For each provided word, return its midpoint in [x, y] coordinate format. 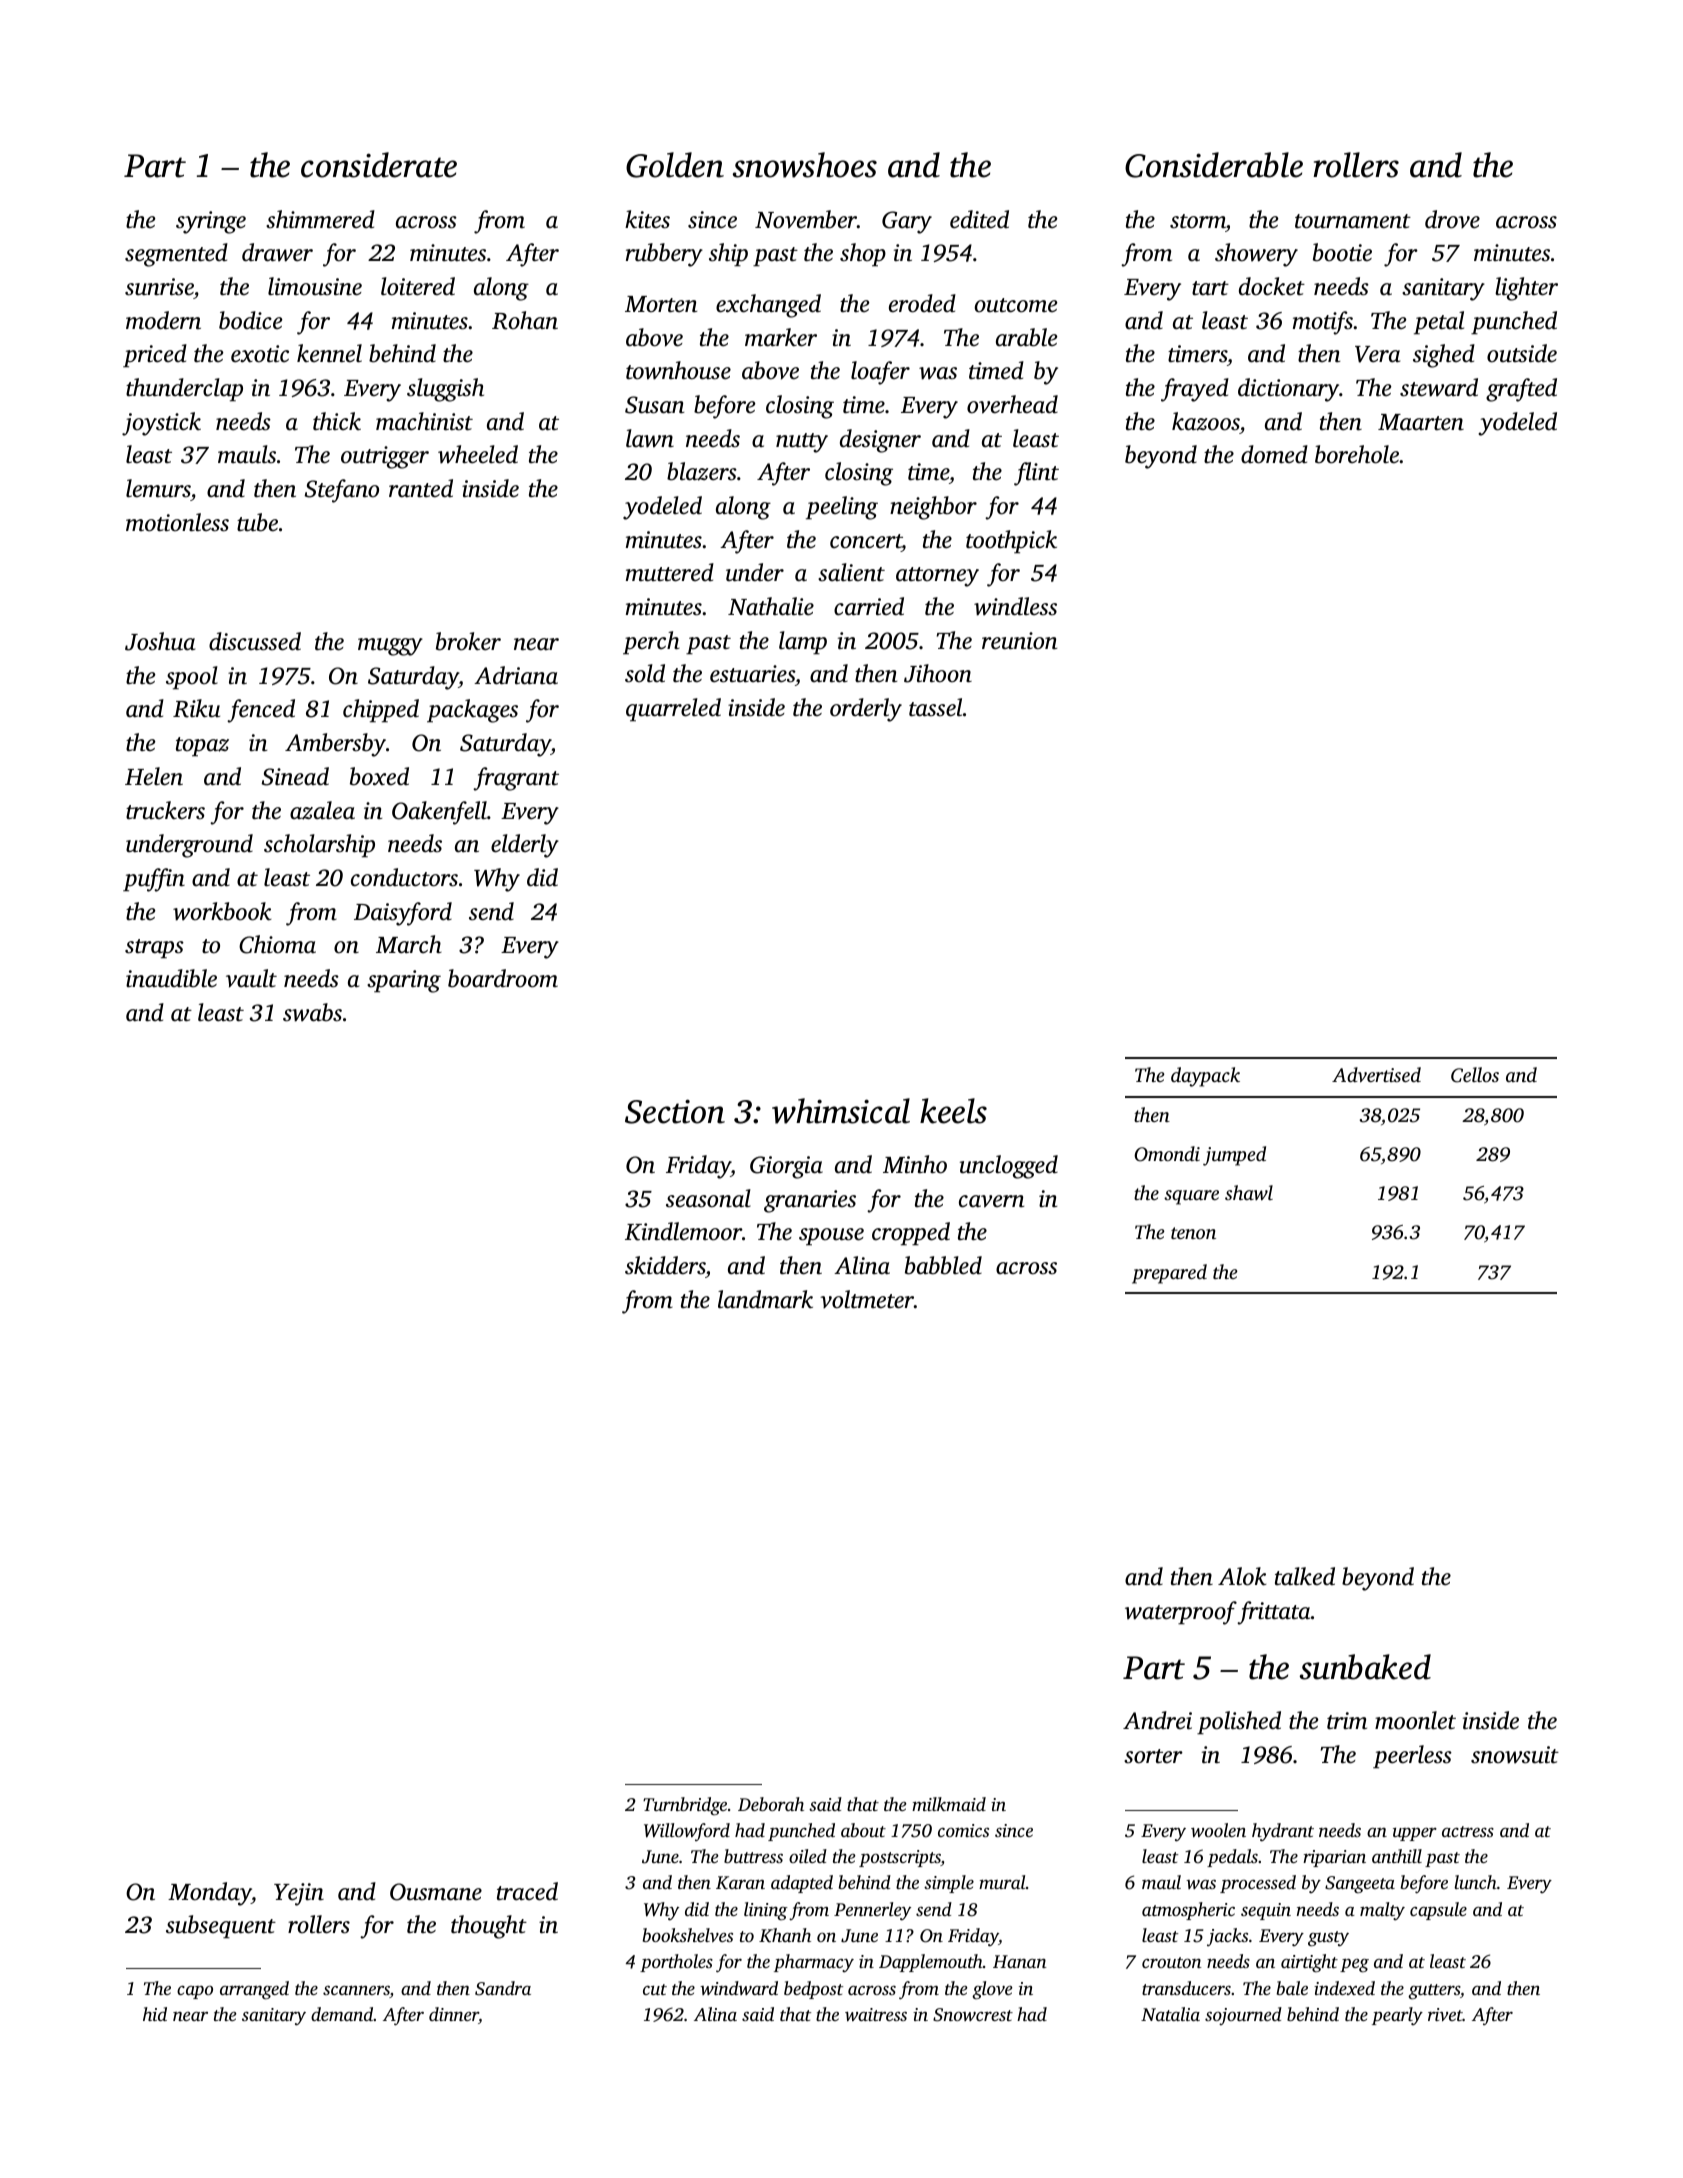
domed [1274, 454]
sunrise [159, 287]
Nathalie [771, 606]
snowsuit [1515, 1755]
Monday [210, 1894]
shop [863, 255]
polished [1239, 1723]
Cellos [1475, 1075]
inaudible [171, 978]
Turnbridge [685, 1806]
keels [953, 1111]
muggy [390, 647]
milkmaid [949, 1804]
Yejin [299, 1894]
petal [1439, 323]
